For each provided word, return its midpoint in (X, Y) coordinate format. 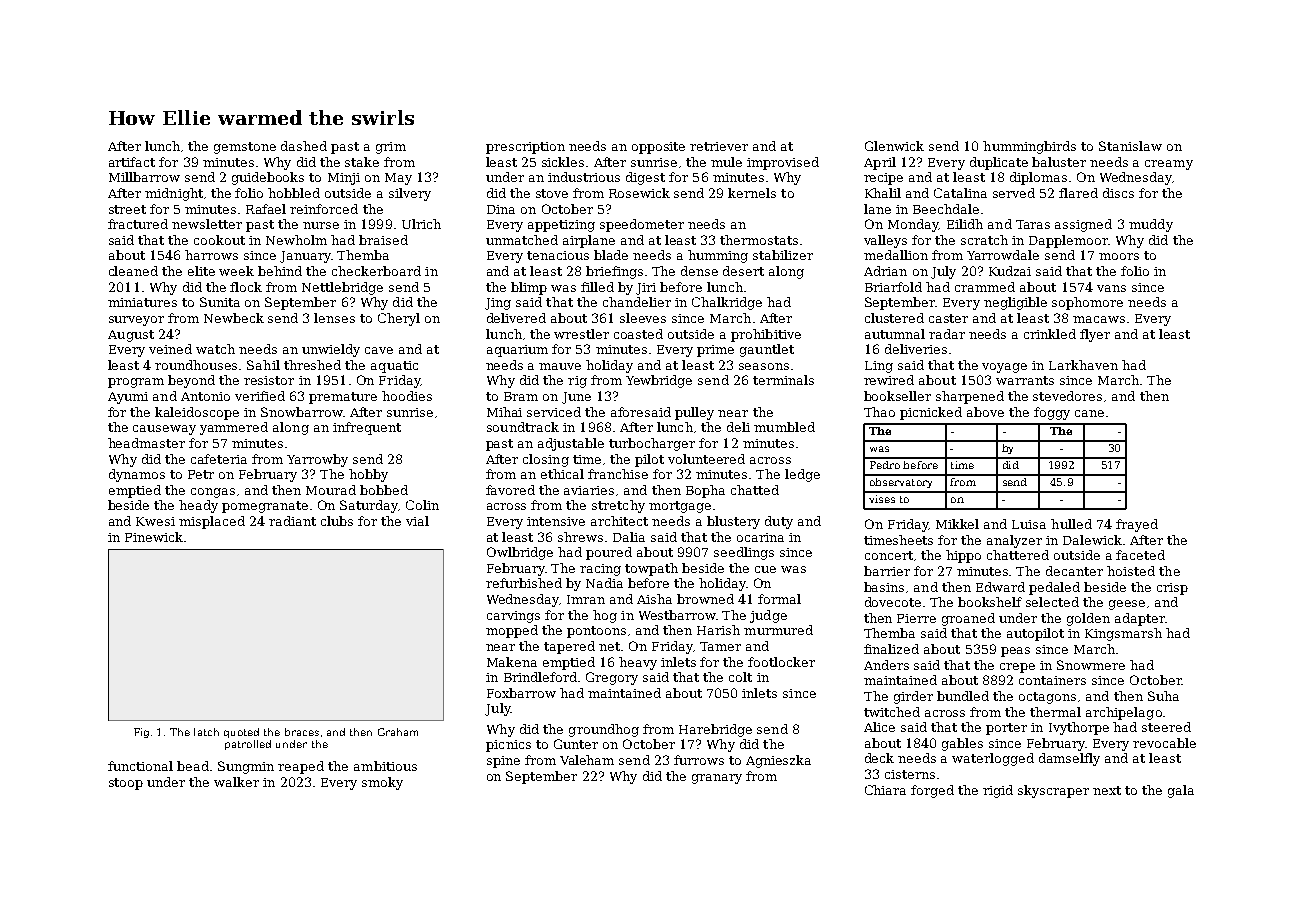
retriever (719, 146)
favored (510, 490)
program (136, 383)
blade (611, 255)
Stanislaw (1130, 146)
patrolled (248, 745)
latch (206, 732)
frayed (1137, 525)
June (576, 398)
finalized (891, 649)
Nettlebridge (342, 288)
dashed (304, 146)
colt (740, 677)
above (985, 412)
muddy (1151, 225)
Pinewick (154, 537)
